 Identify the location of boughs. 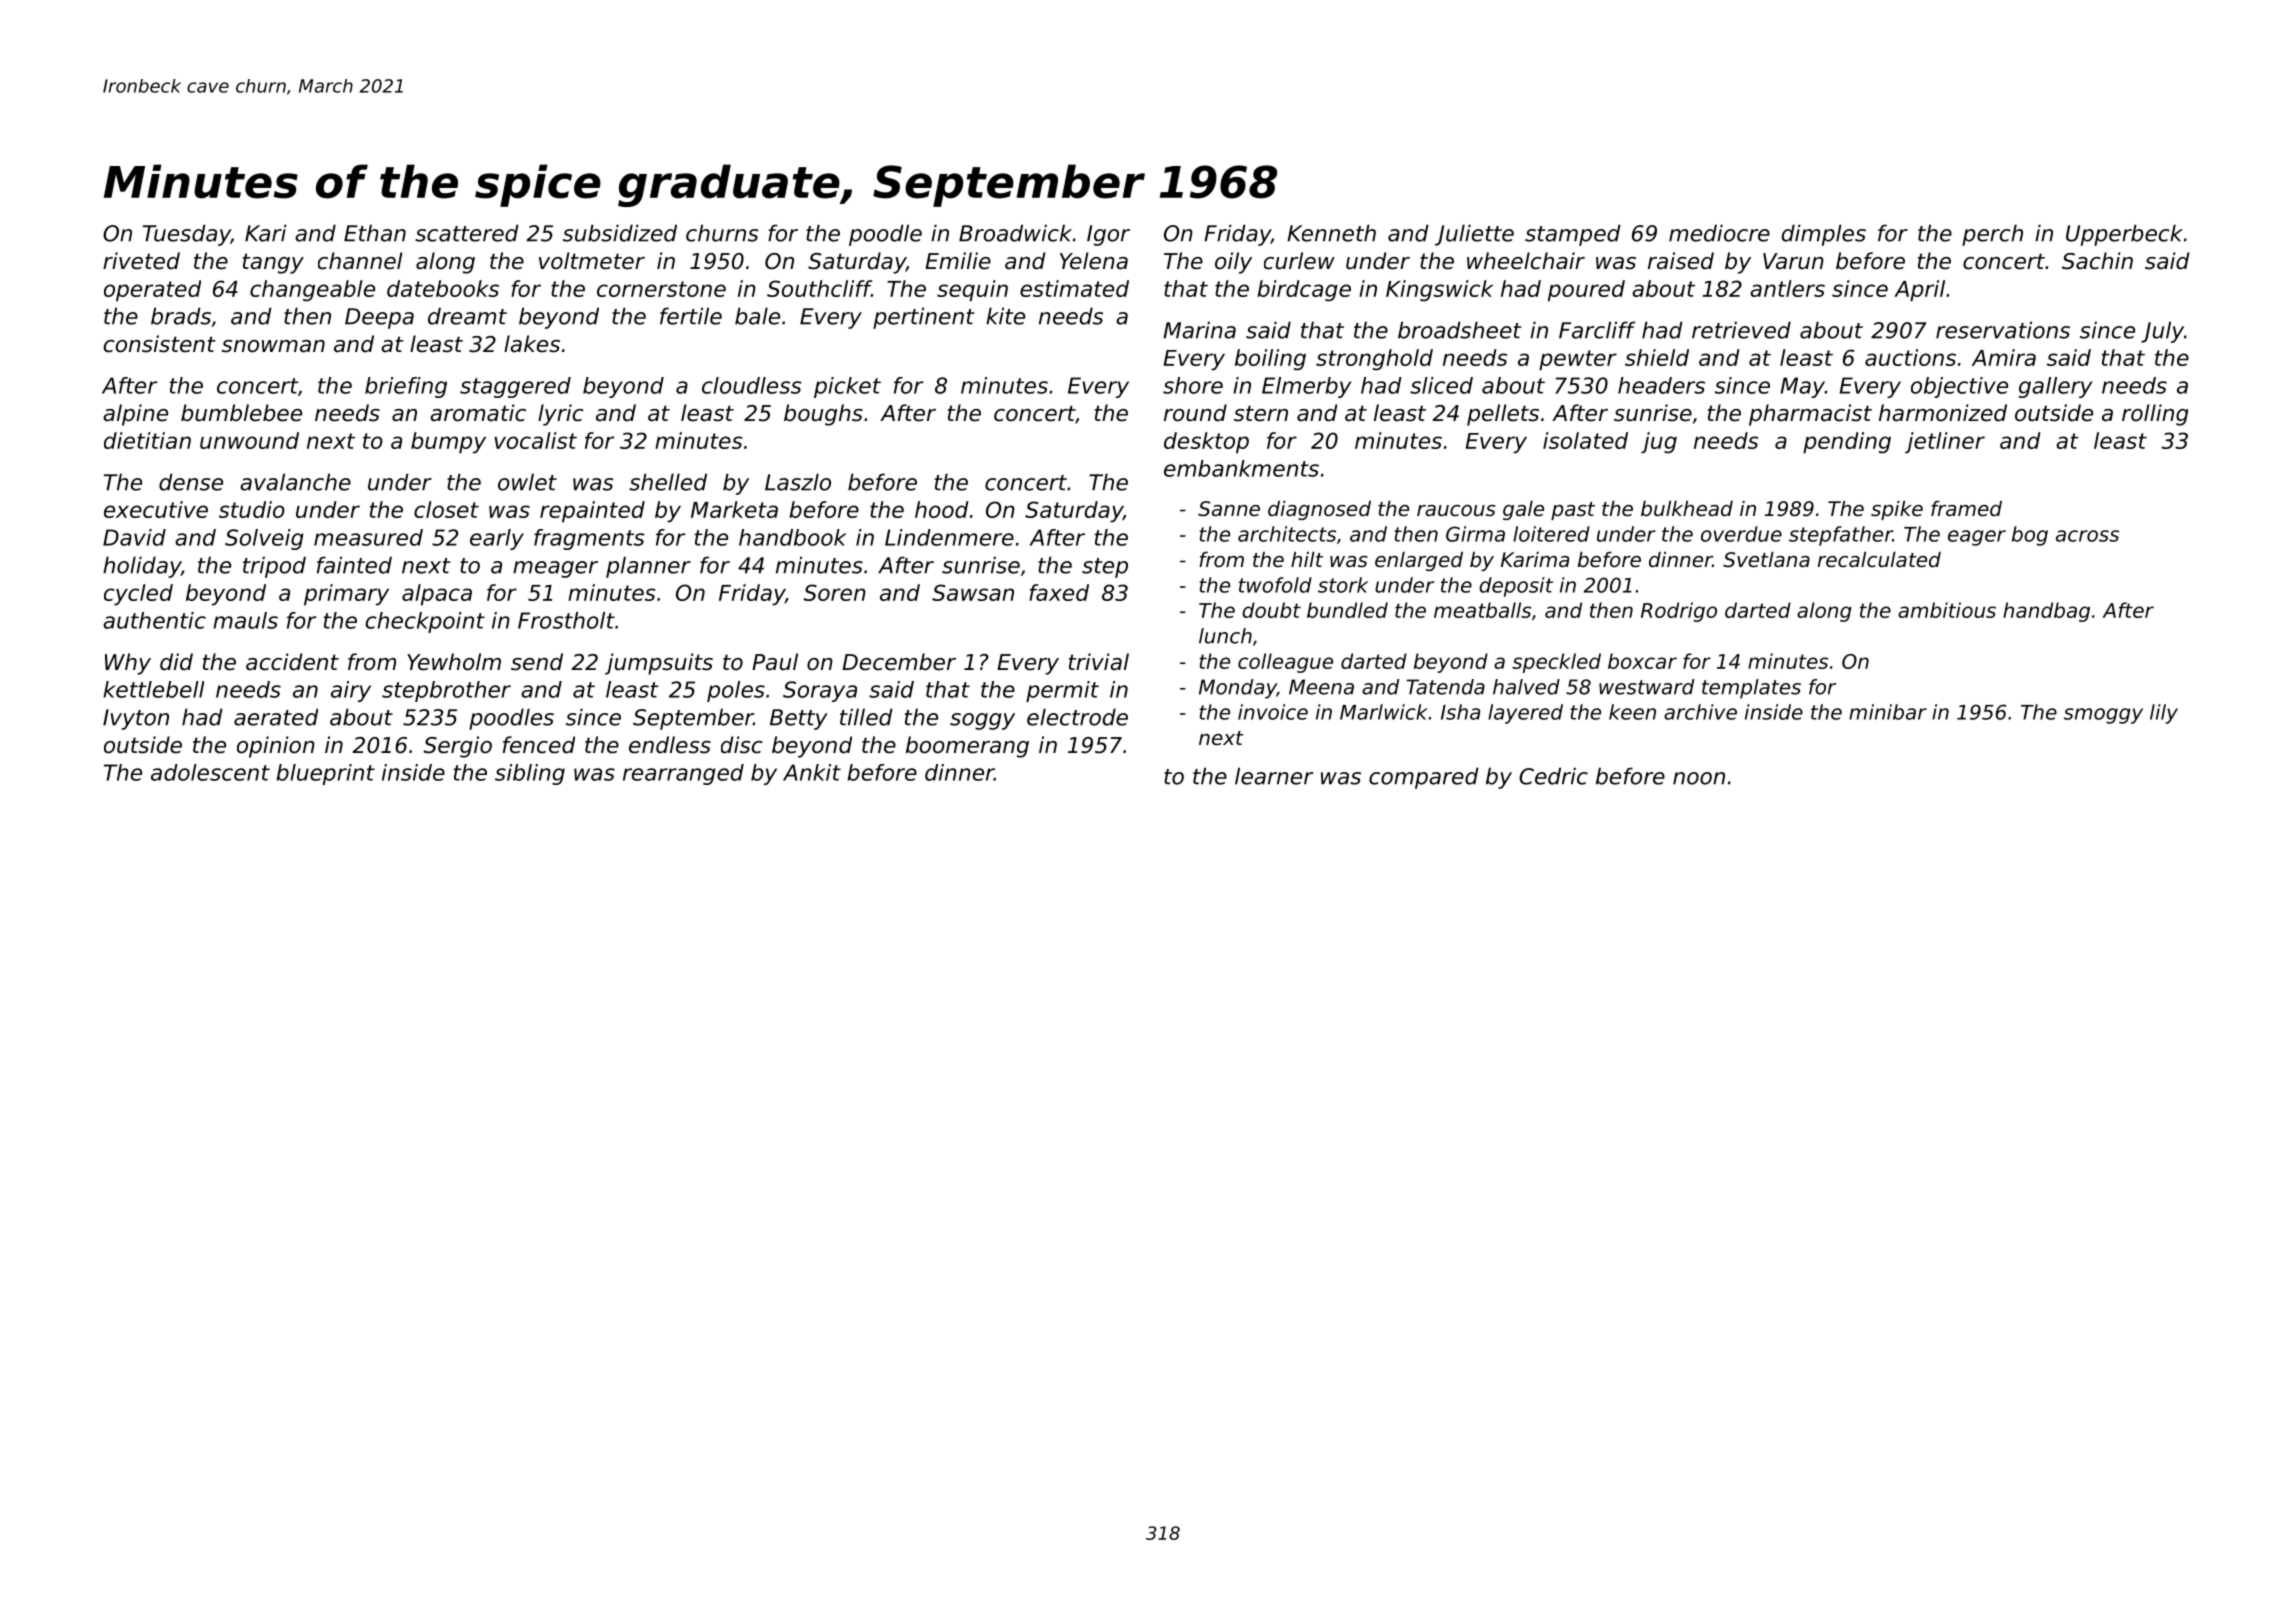
(823, 415).
